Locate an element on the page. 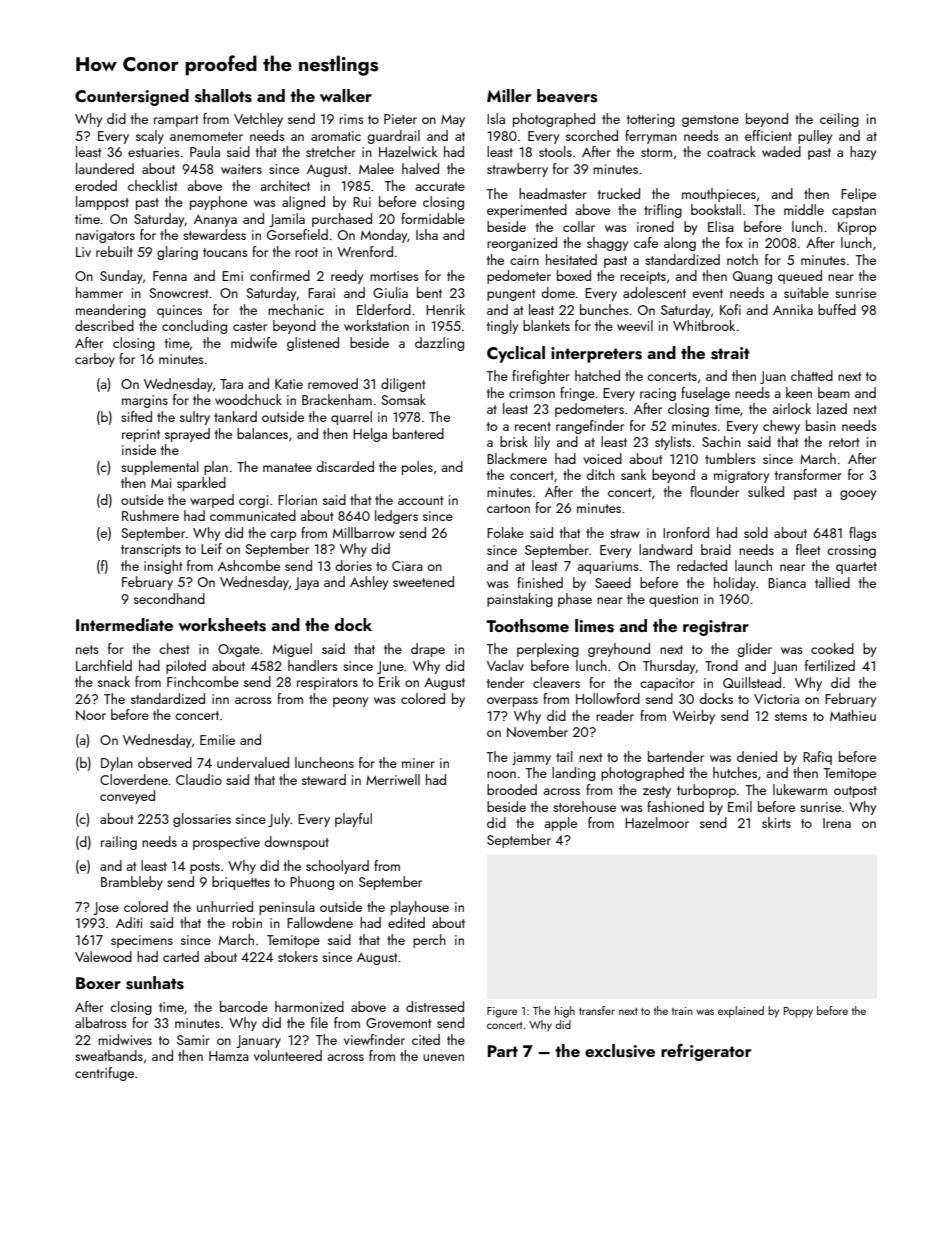  Trond is located at coordinates (721, 665).
